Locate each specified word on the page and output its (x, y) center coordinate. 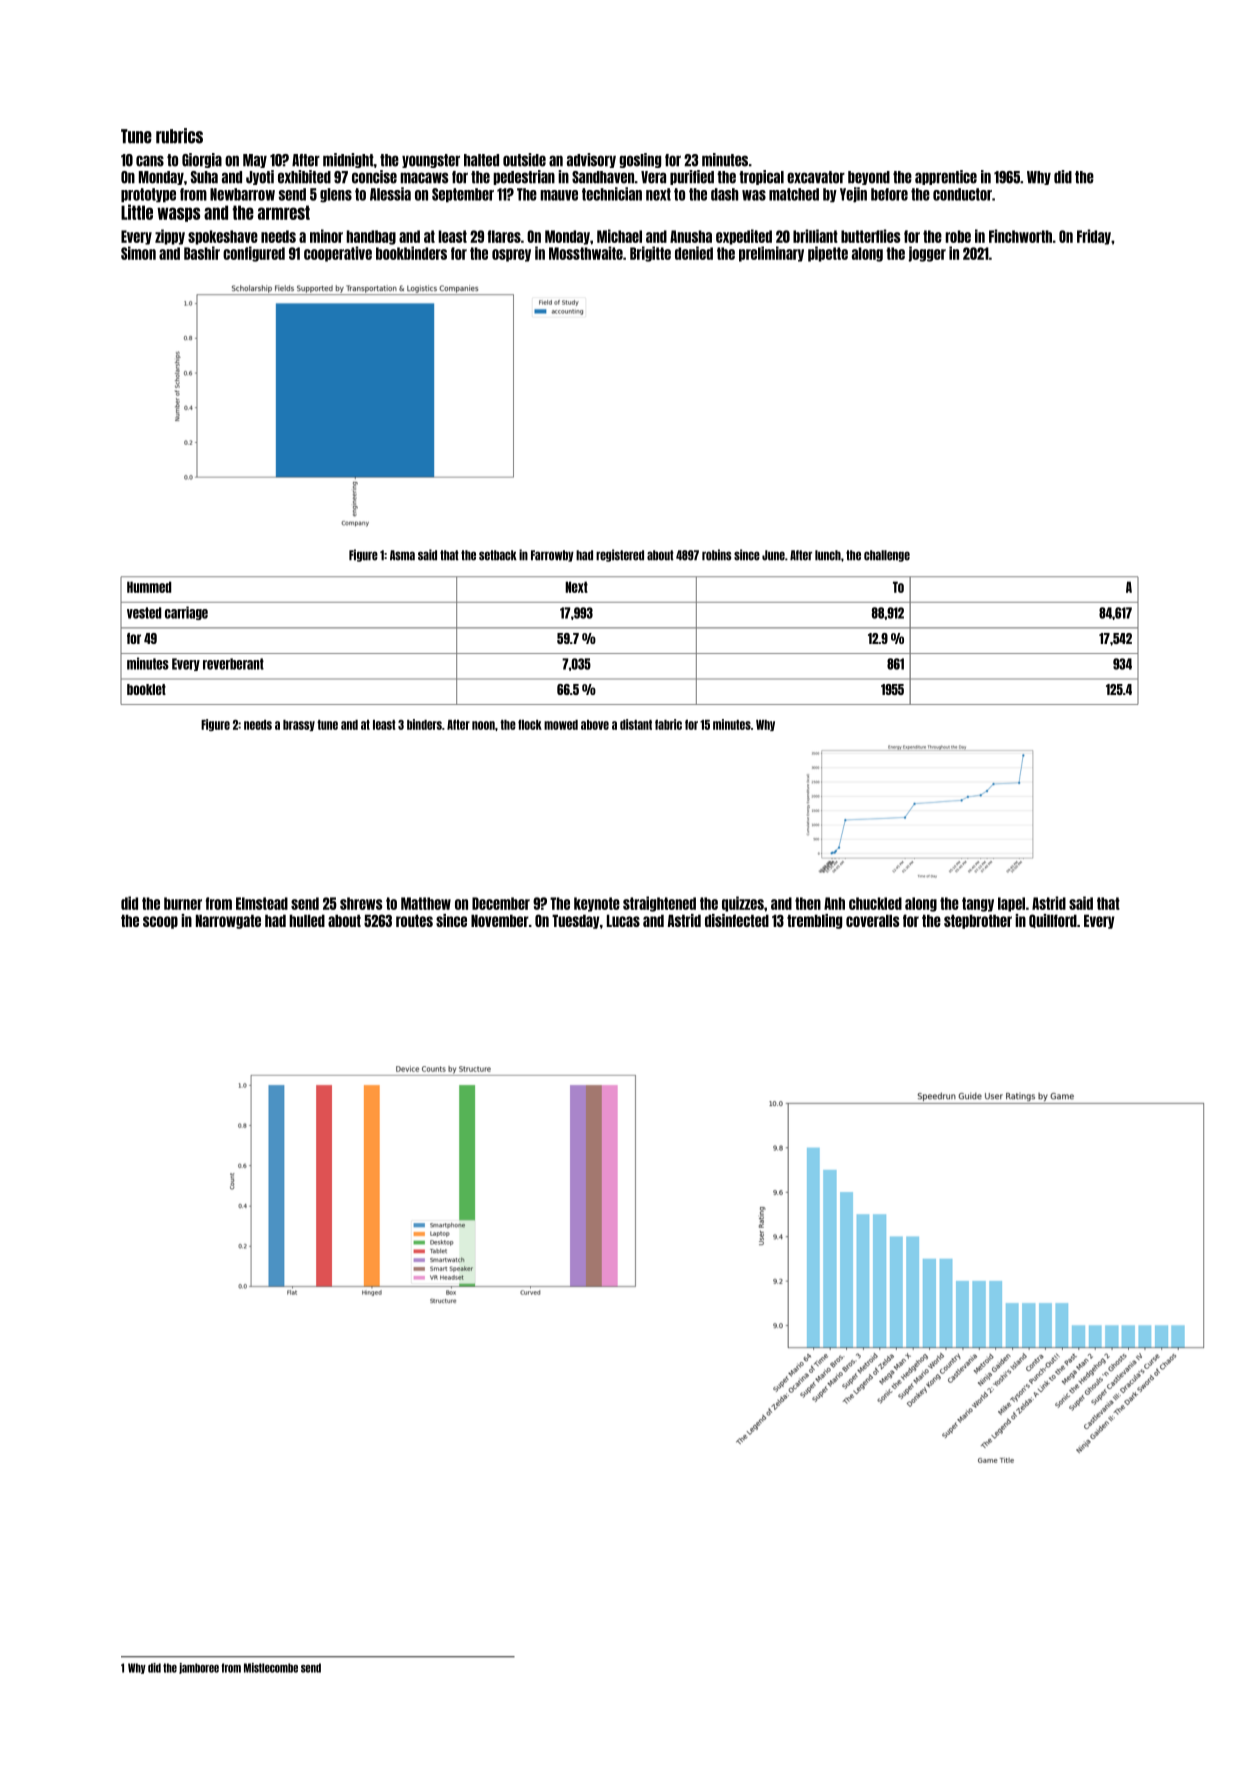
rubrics (179, 136)
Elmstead (262, 903)
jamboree (199, 1668)
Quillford (1053, 921)
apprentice (946, 177)
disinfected (737, 920)
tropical (761, 177)
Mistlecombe (271, 1668)
